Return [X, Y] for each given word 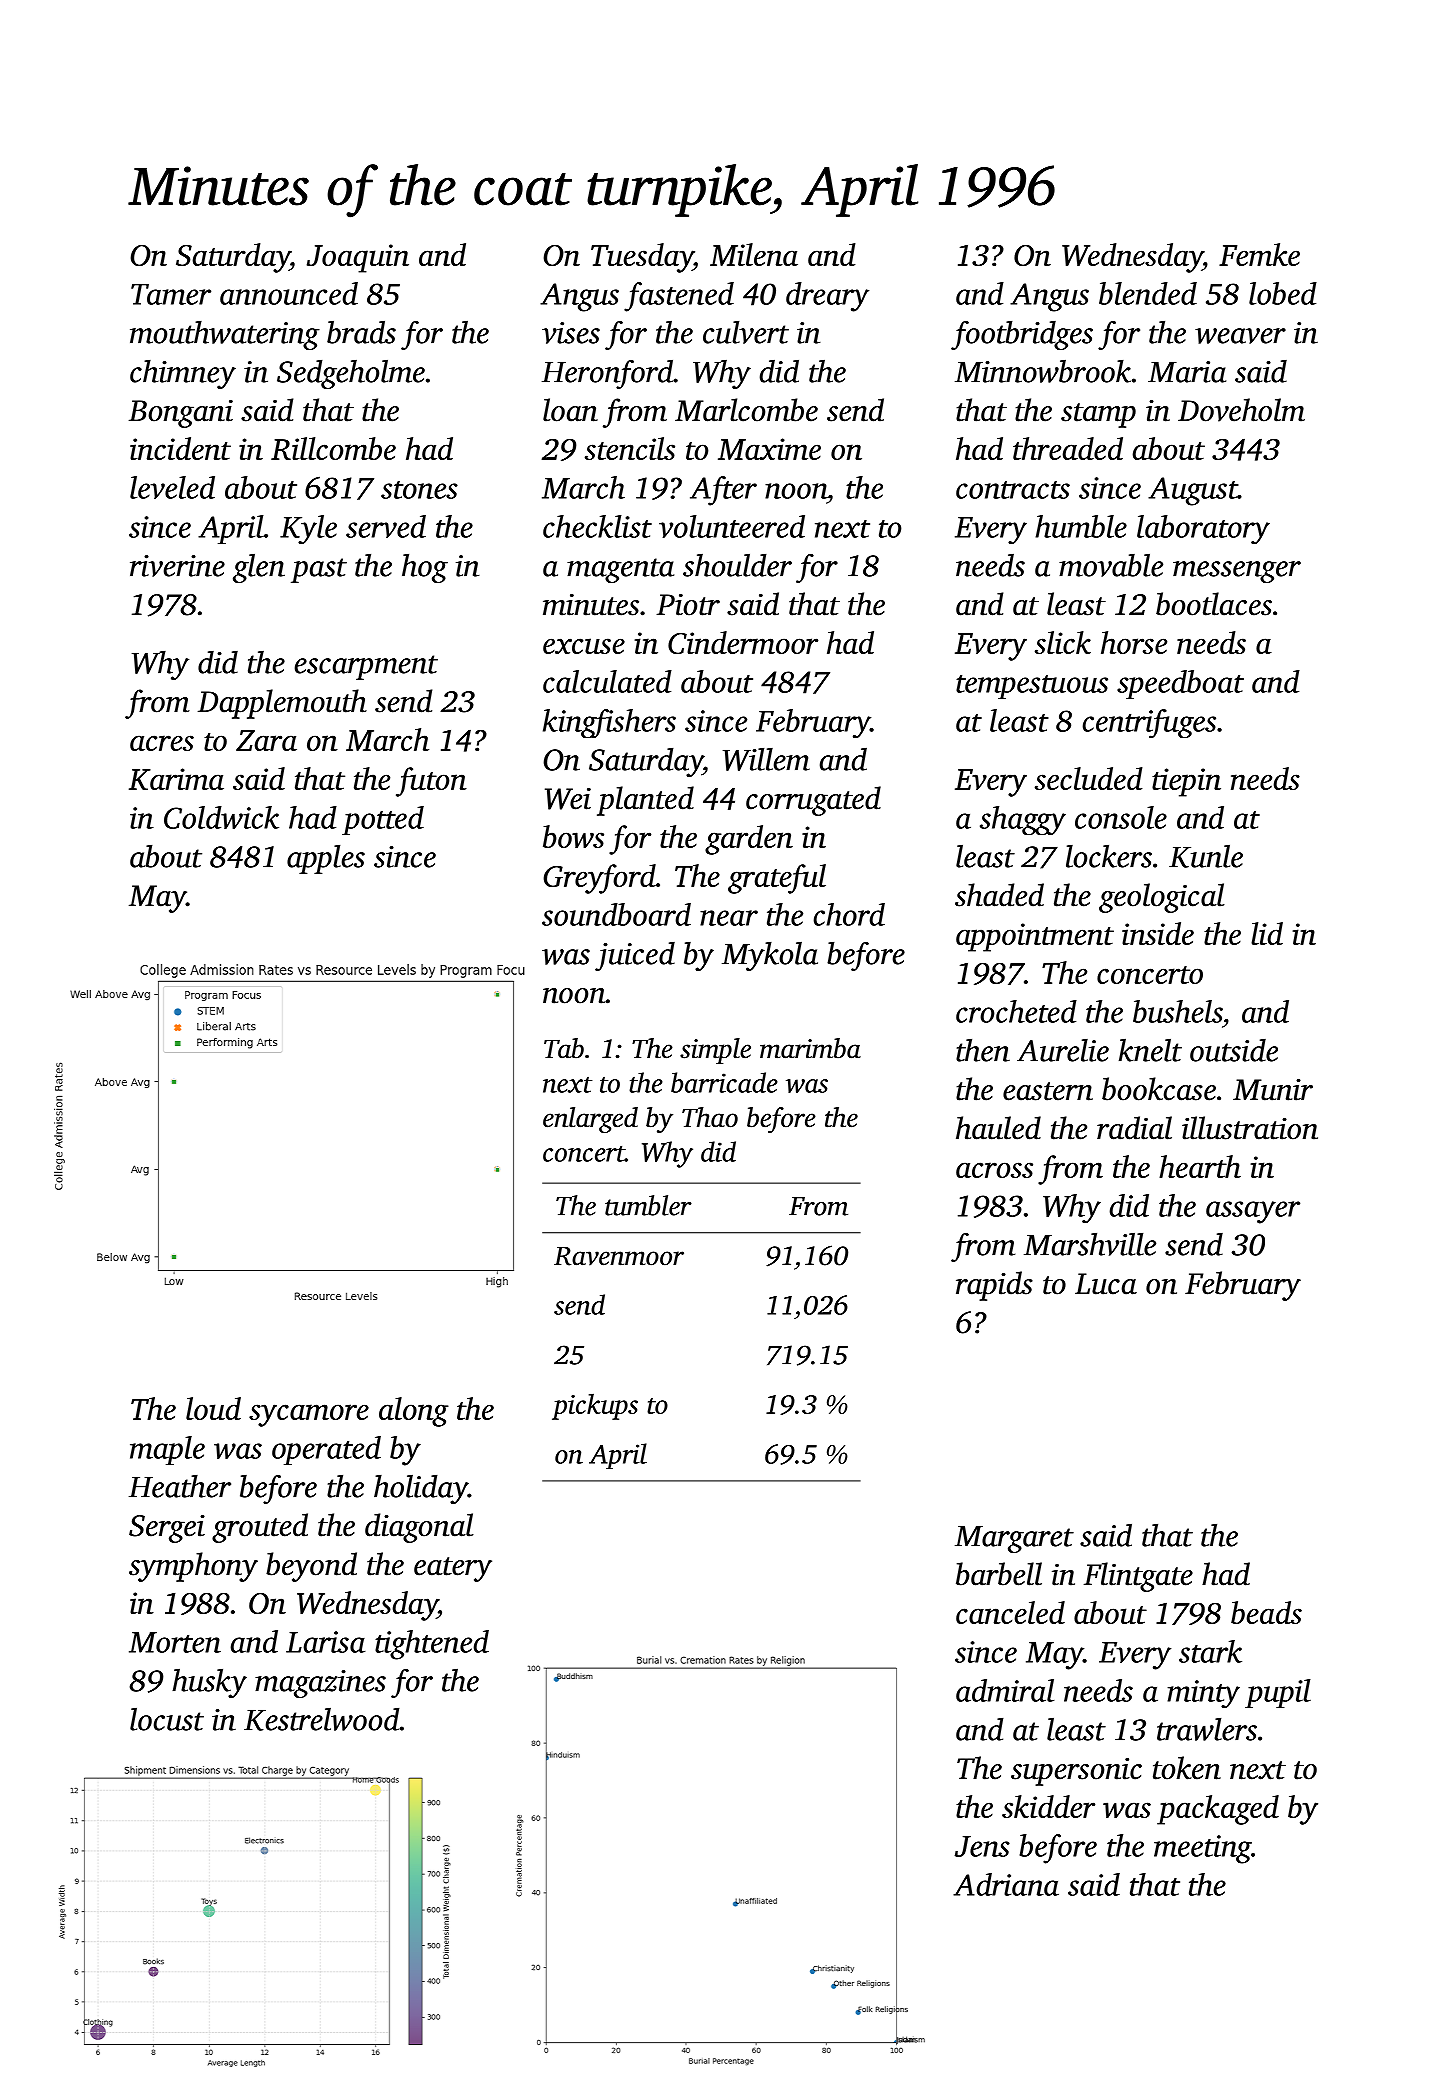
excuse [584, 646]
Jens [982, 1846]
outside [1234, 1050]
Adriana [1006, 1884]
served [386, 526]
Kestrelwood [322, 1719]
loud [213, 1408]
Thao [710, 1117]
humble [1081, 526]
